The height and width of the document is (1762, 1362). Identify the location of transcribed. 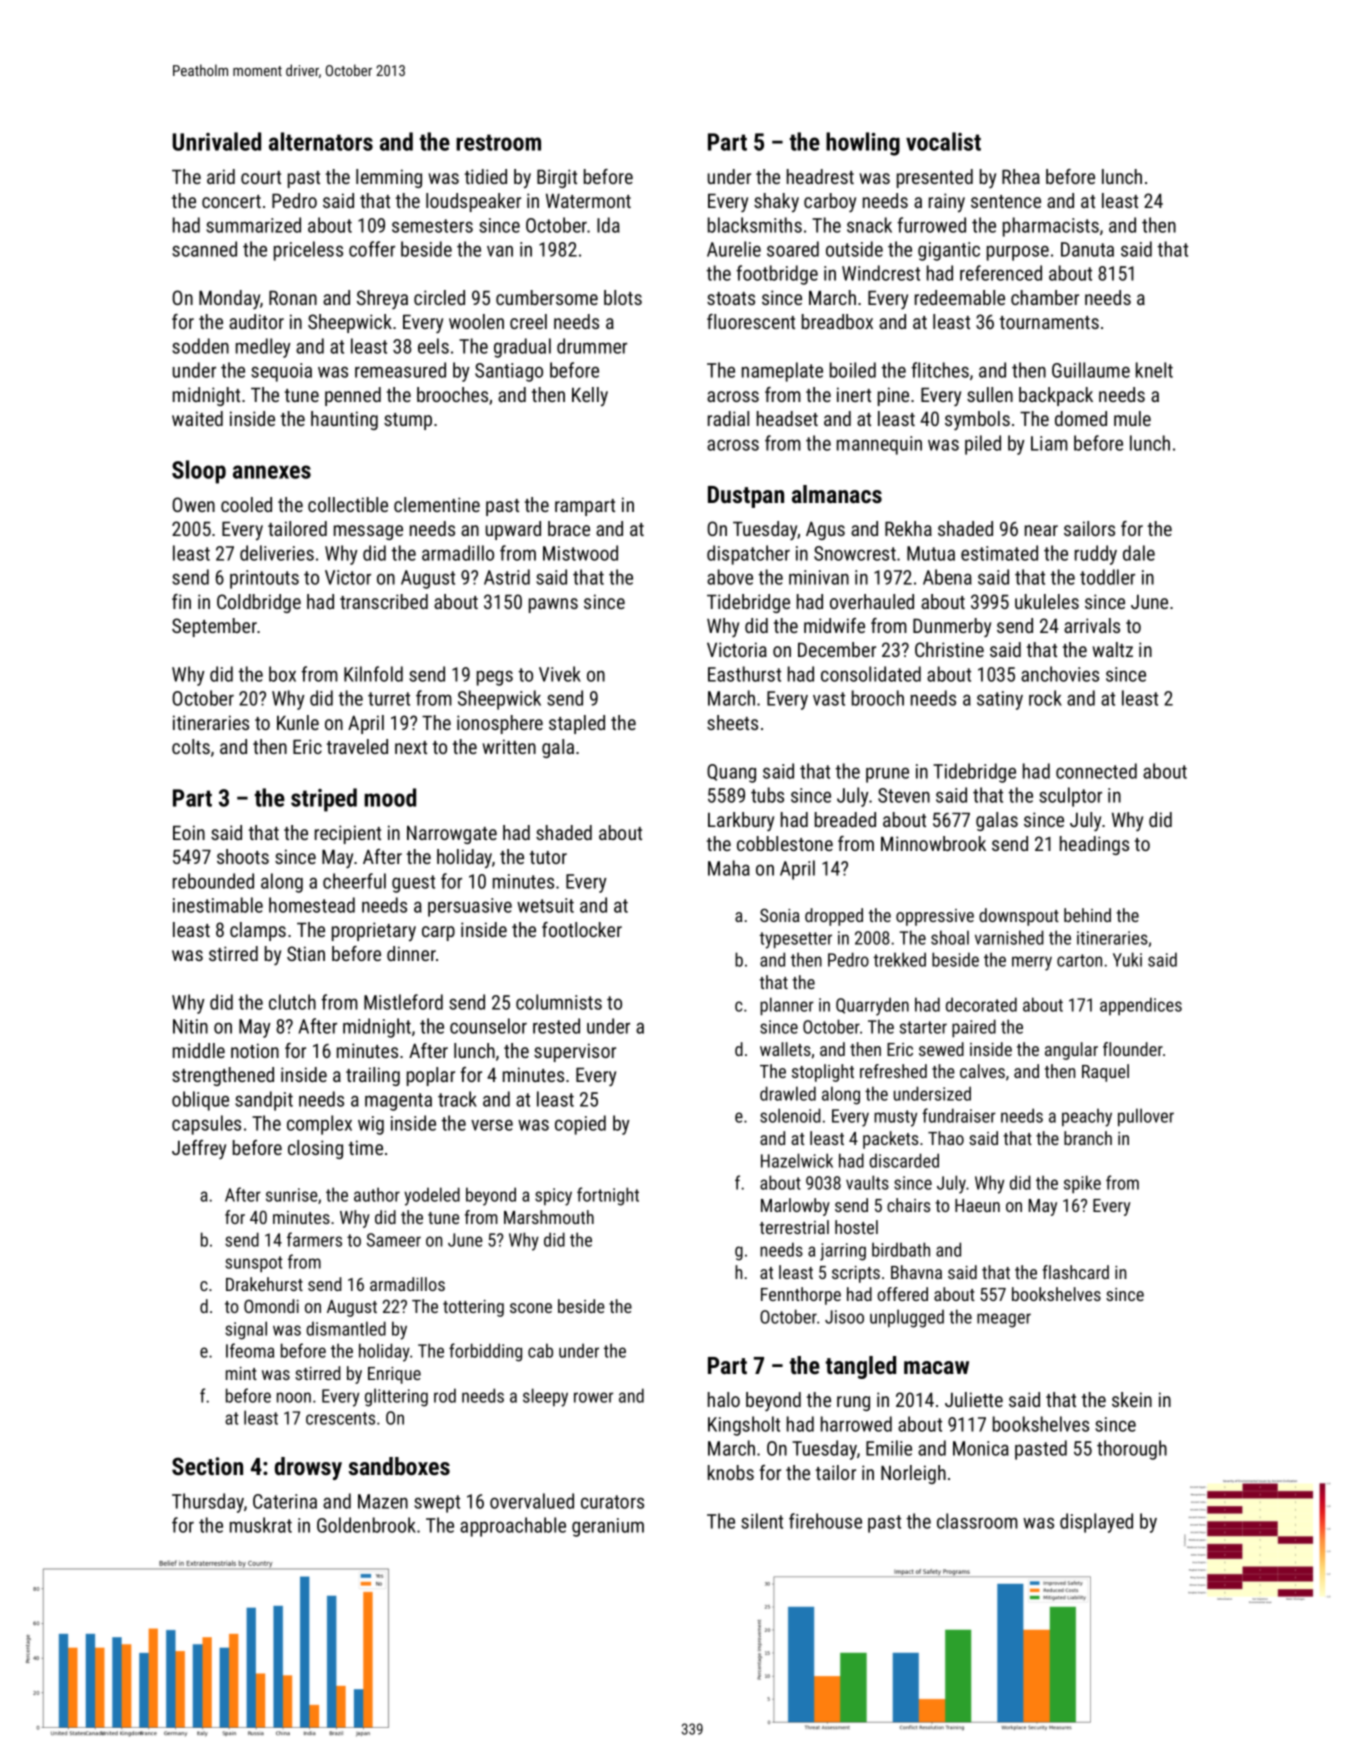
(384, 601).
